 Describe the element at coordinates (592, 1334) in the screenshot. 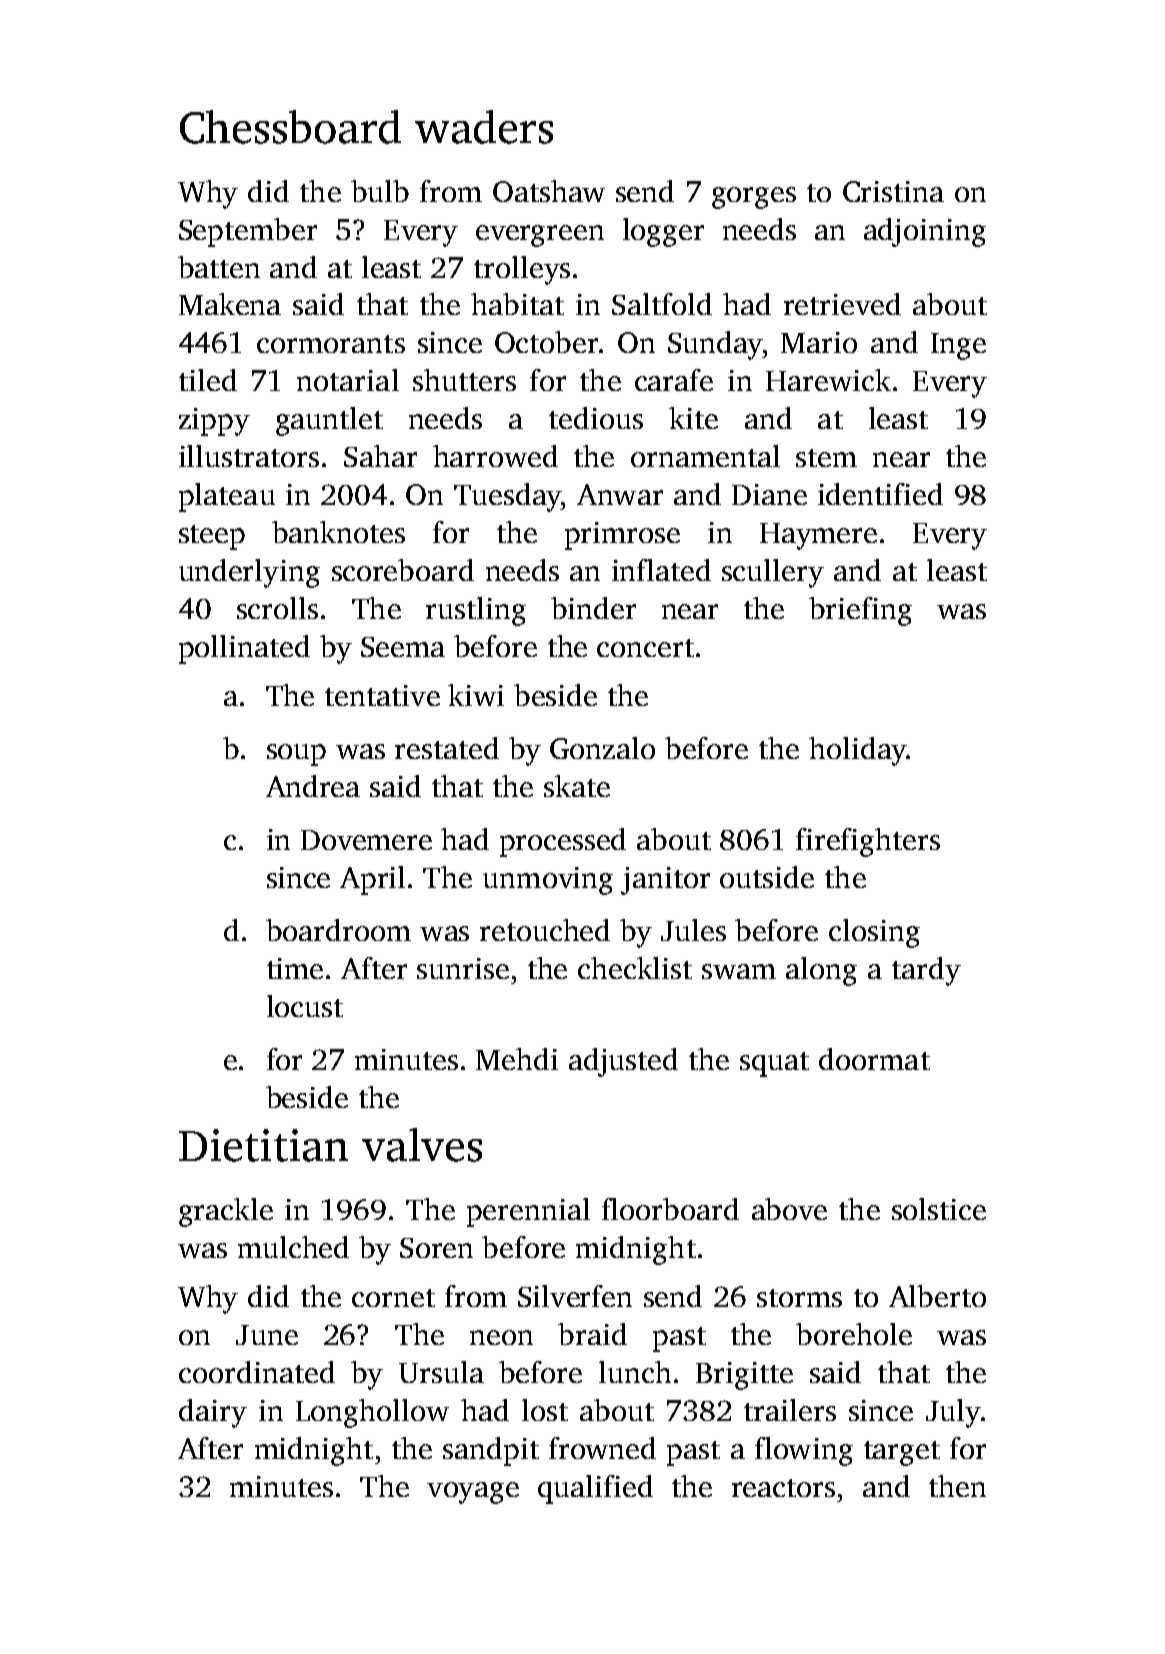

I see `braid` at that location.
